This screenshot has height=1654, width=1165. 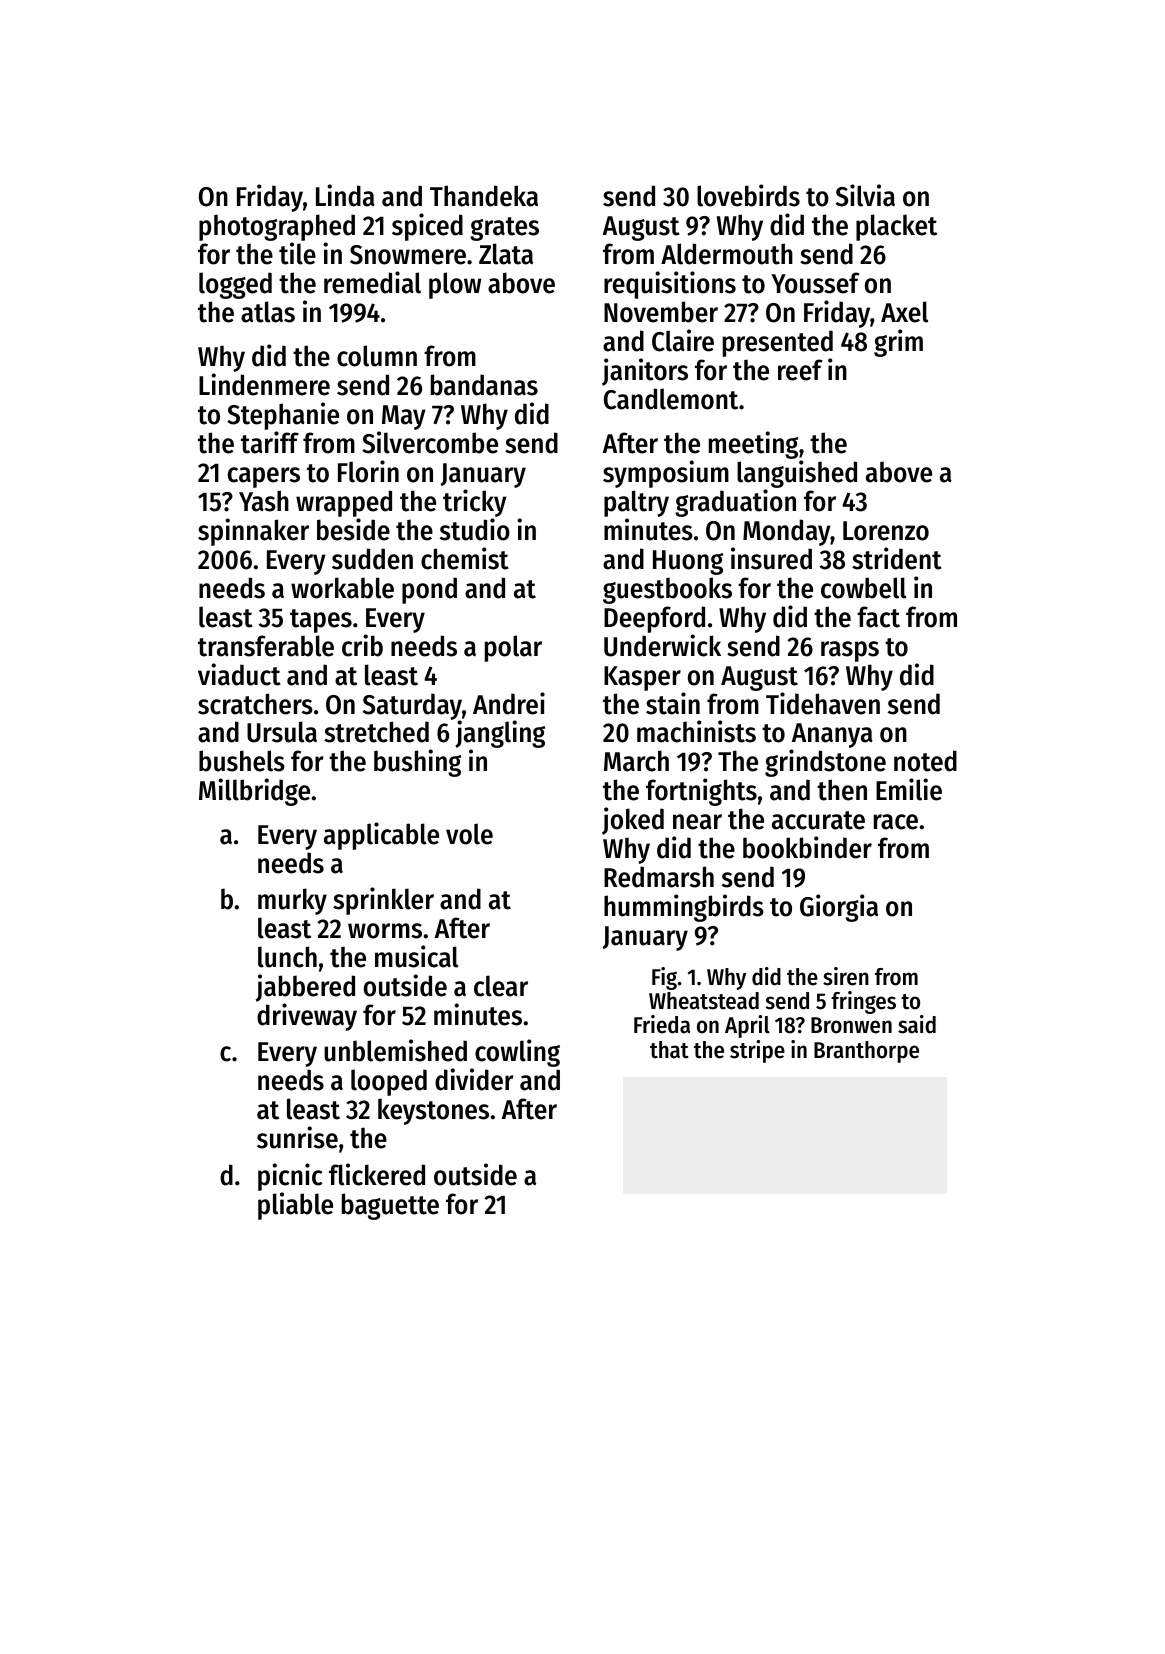 What do you see at coordinates (815, 283) in the screenshot?
I see `Youssef` at bounding box center [815, 283].
